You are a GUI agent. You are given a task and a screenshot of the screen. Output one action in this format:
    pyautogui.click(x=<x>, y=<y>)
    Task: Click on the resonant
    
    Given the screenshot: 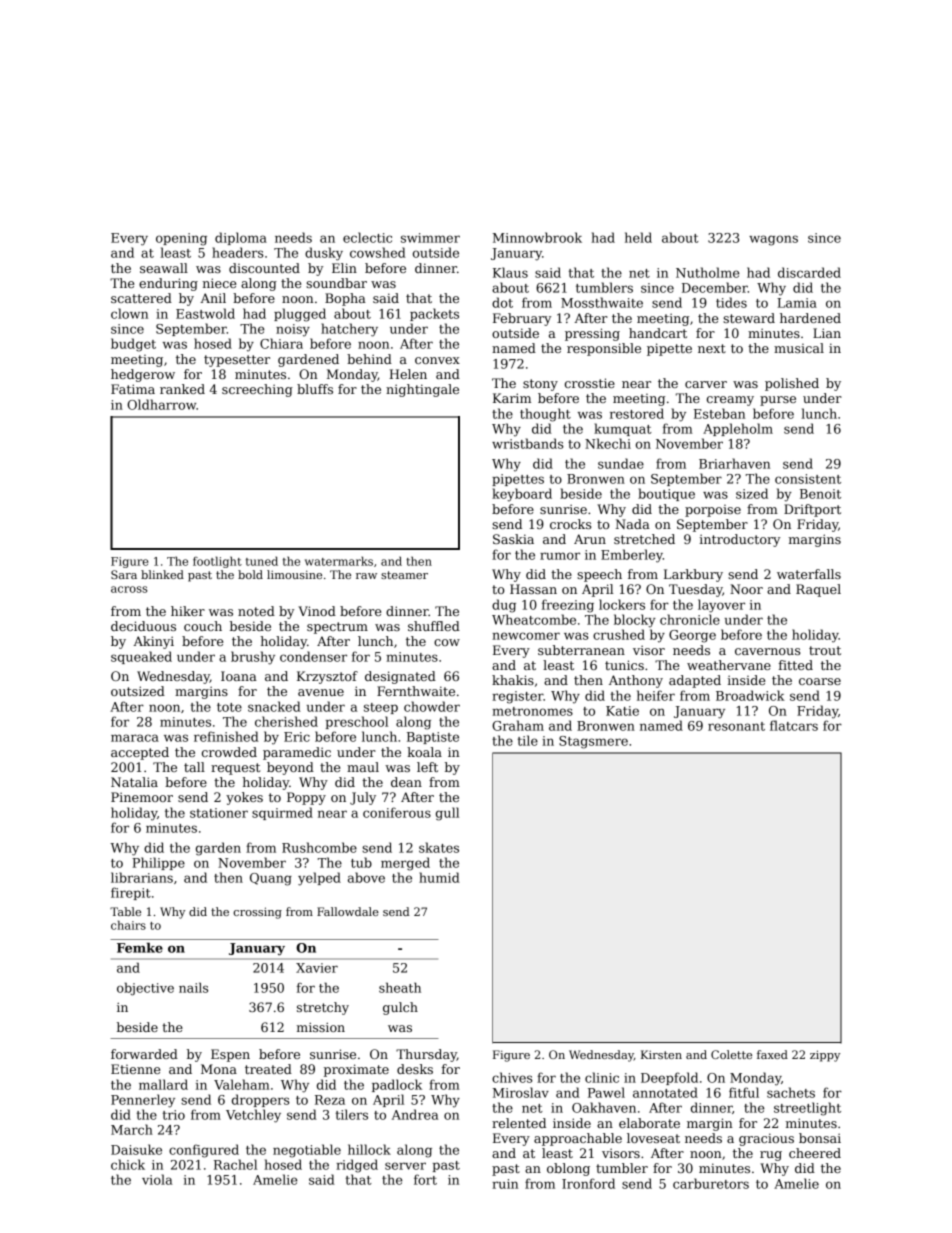 What is the action you would take?
    pyautogui.click(x=736, y=726)
